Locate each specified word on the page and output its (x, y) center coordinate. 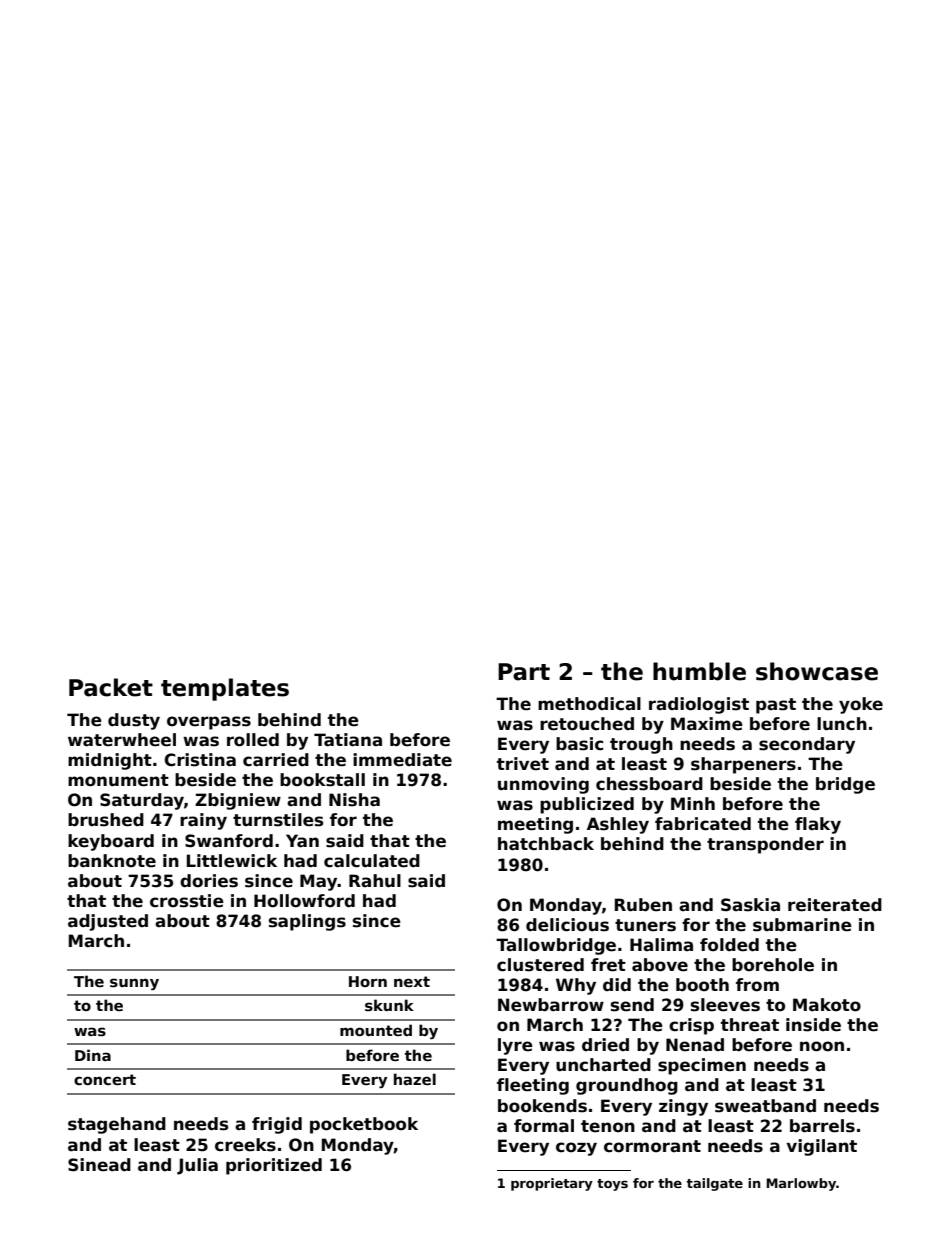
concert (105, 1079)
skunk (389, 1005)
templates (225, 689)
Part (524, 672)
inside (813, 1025)
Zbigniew (238, 801)
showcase (817, 671)
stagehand (117, 1125)
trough (641, 745)
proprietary (552, 1184)
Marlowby (801, 1184)
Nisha (354, 800)
